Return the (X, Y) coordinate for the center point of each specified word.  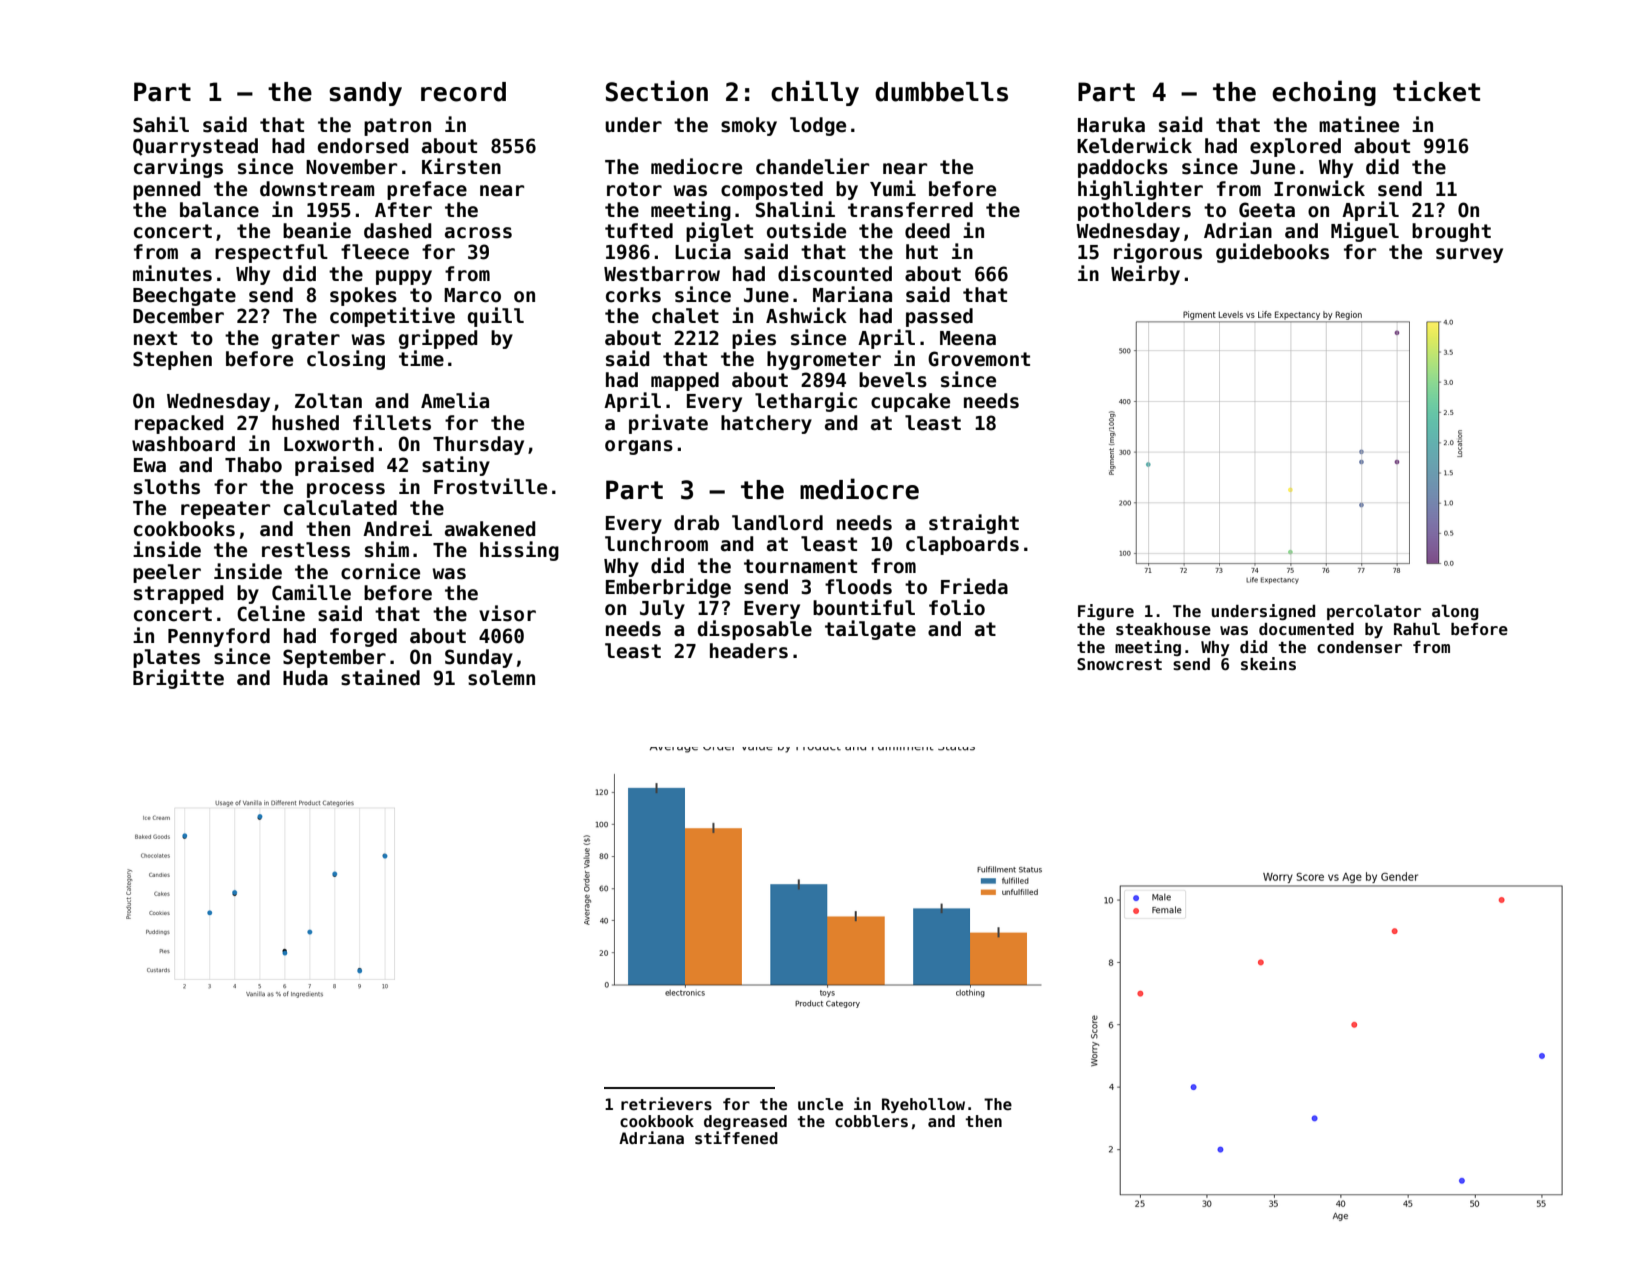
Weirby (1145, 275)
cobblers (871, 1121)
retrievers (666, 1104)
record (463, 92)
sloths (167, 487)
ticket (1436, 91)
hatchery (766, 424)
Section (657, 91)
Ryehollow (923, 1105)
